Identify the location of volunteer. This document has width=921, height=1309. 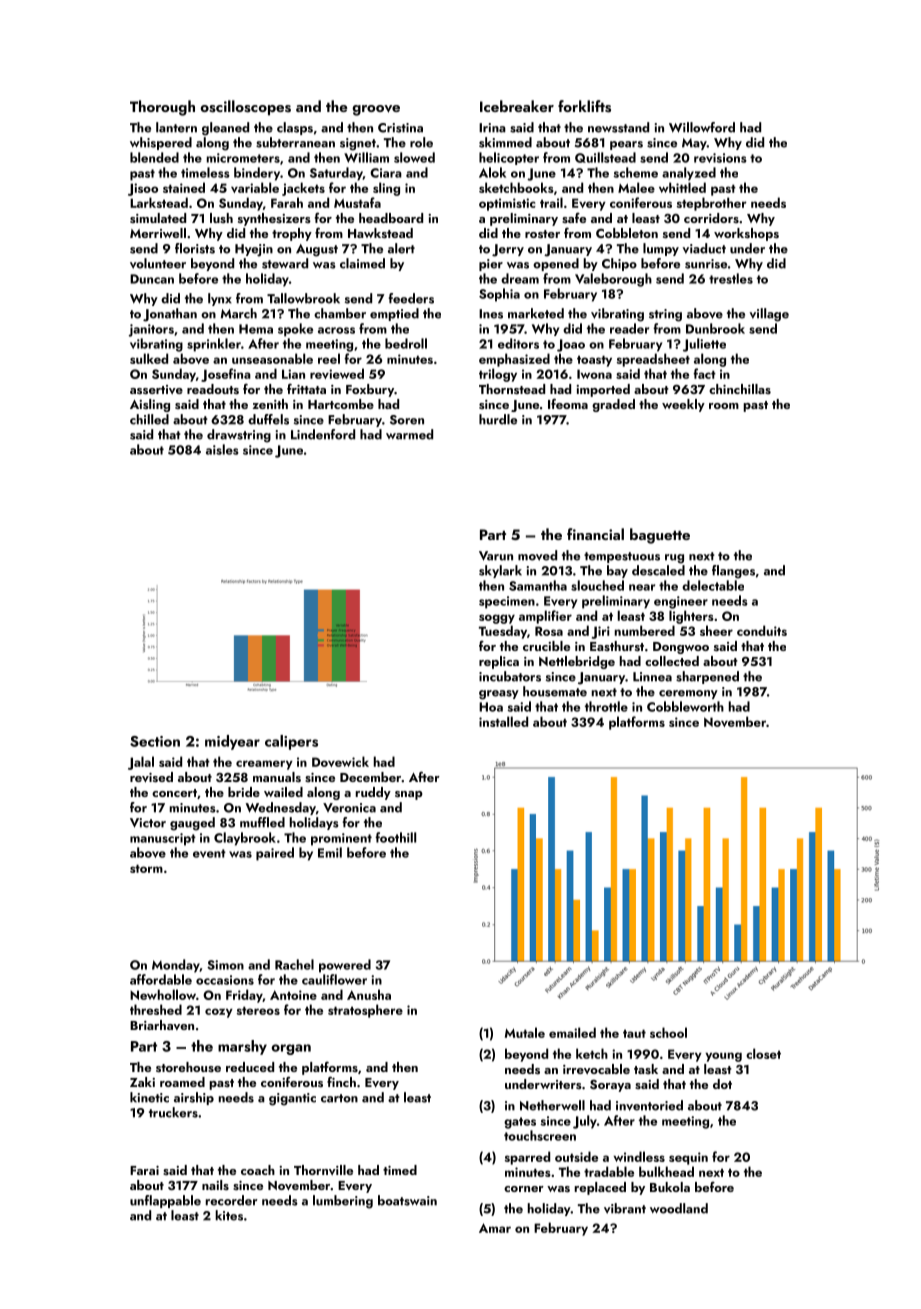
(158, 263).
